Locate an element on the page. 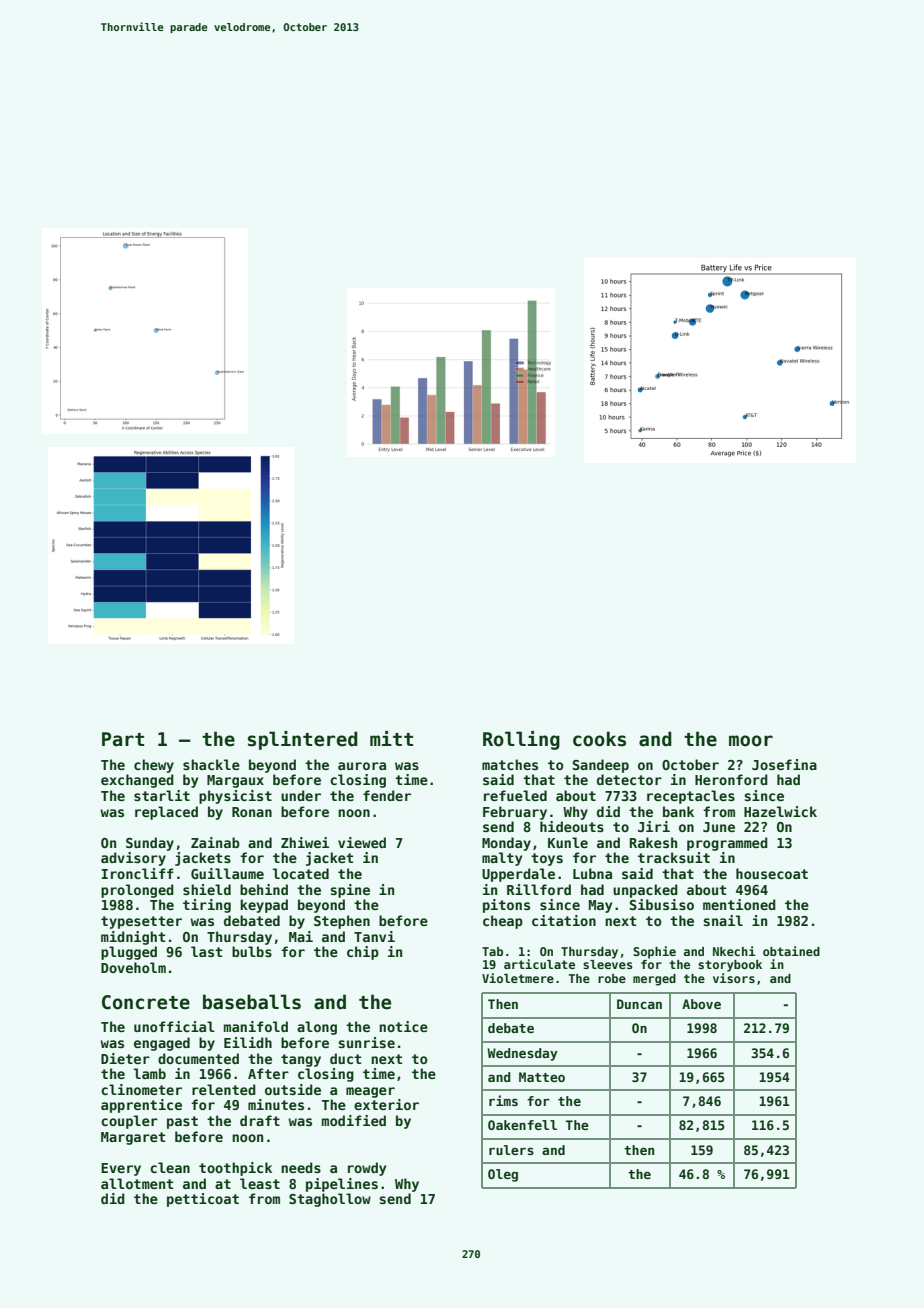 Image resolution: width=924 pixels, height=1308 pixels. plugged is located at coordinates (129, 953).
